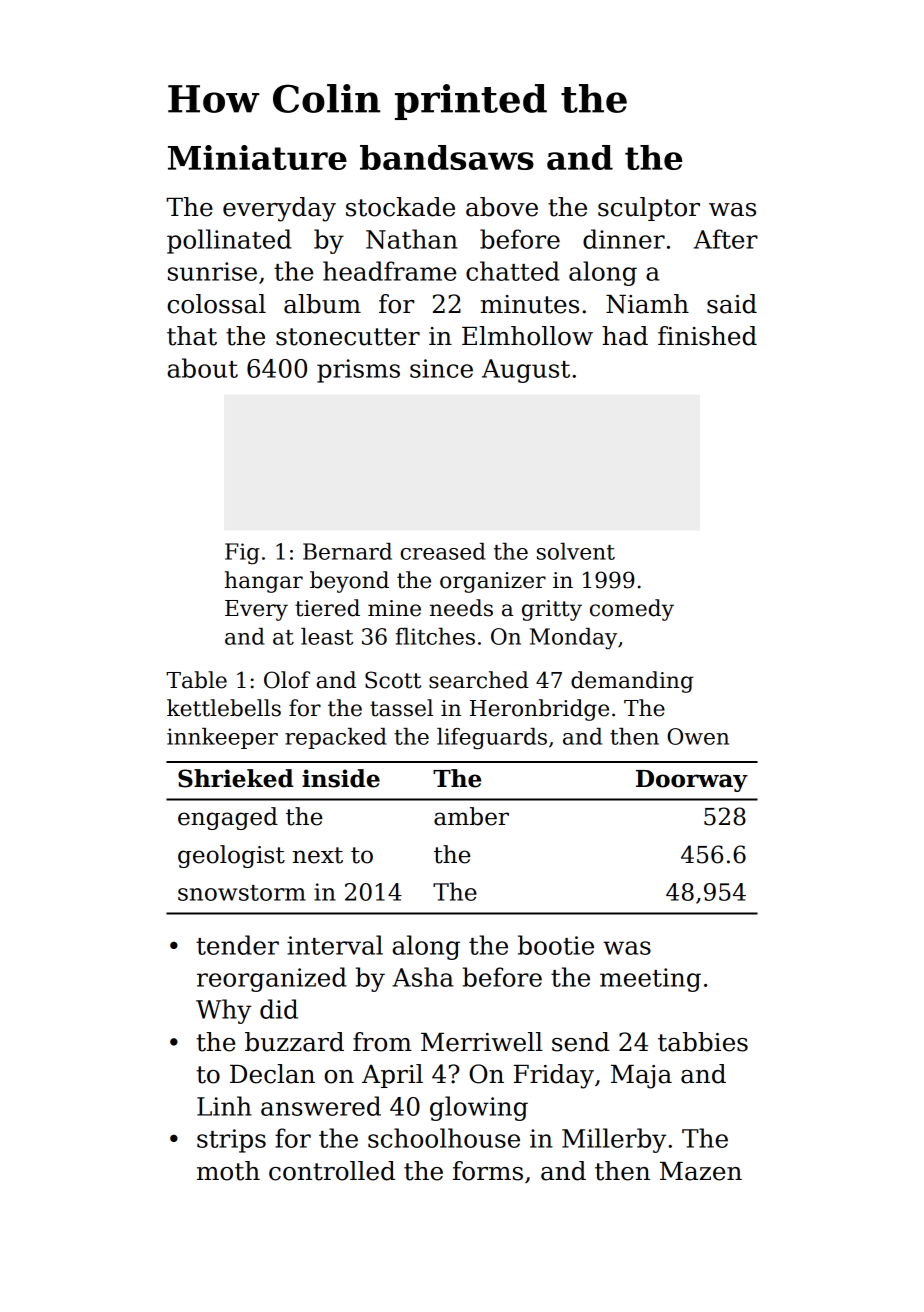 This document has height=1312, width=924. I want to click on August, so click(526, 371).
